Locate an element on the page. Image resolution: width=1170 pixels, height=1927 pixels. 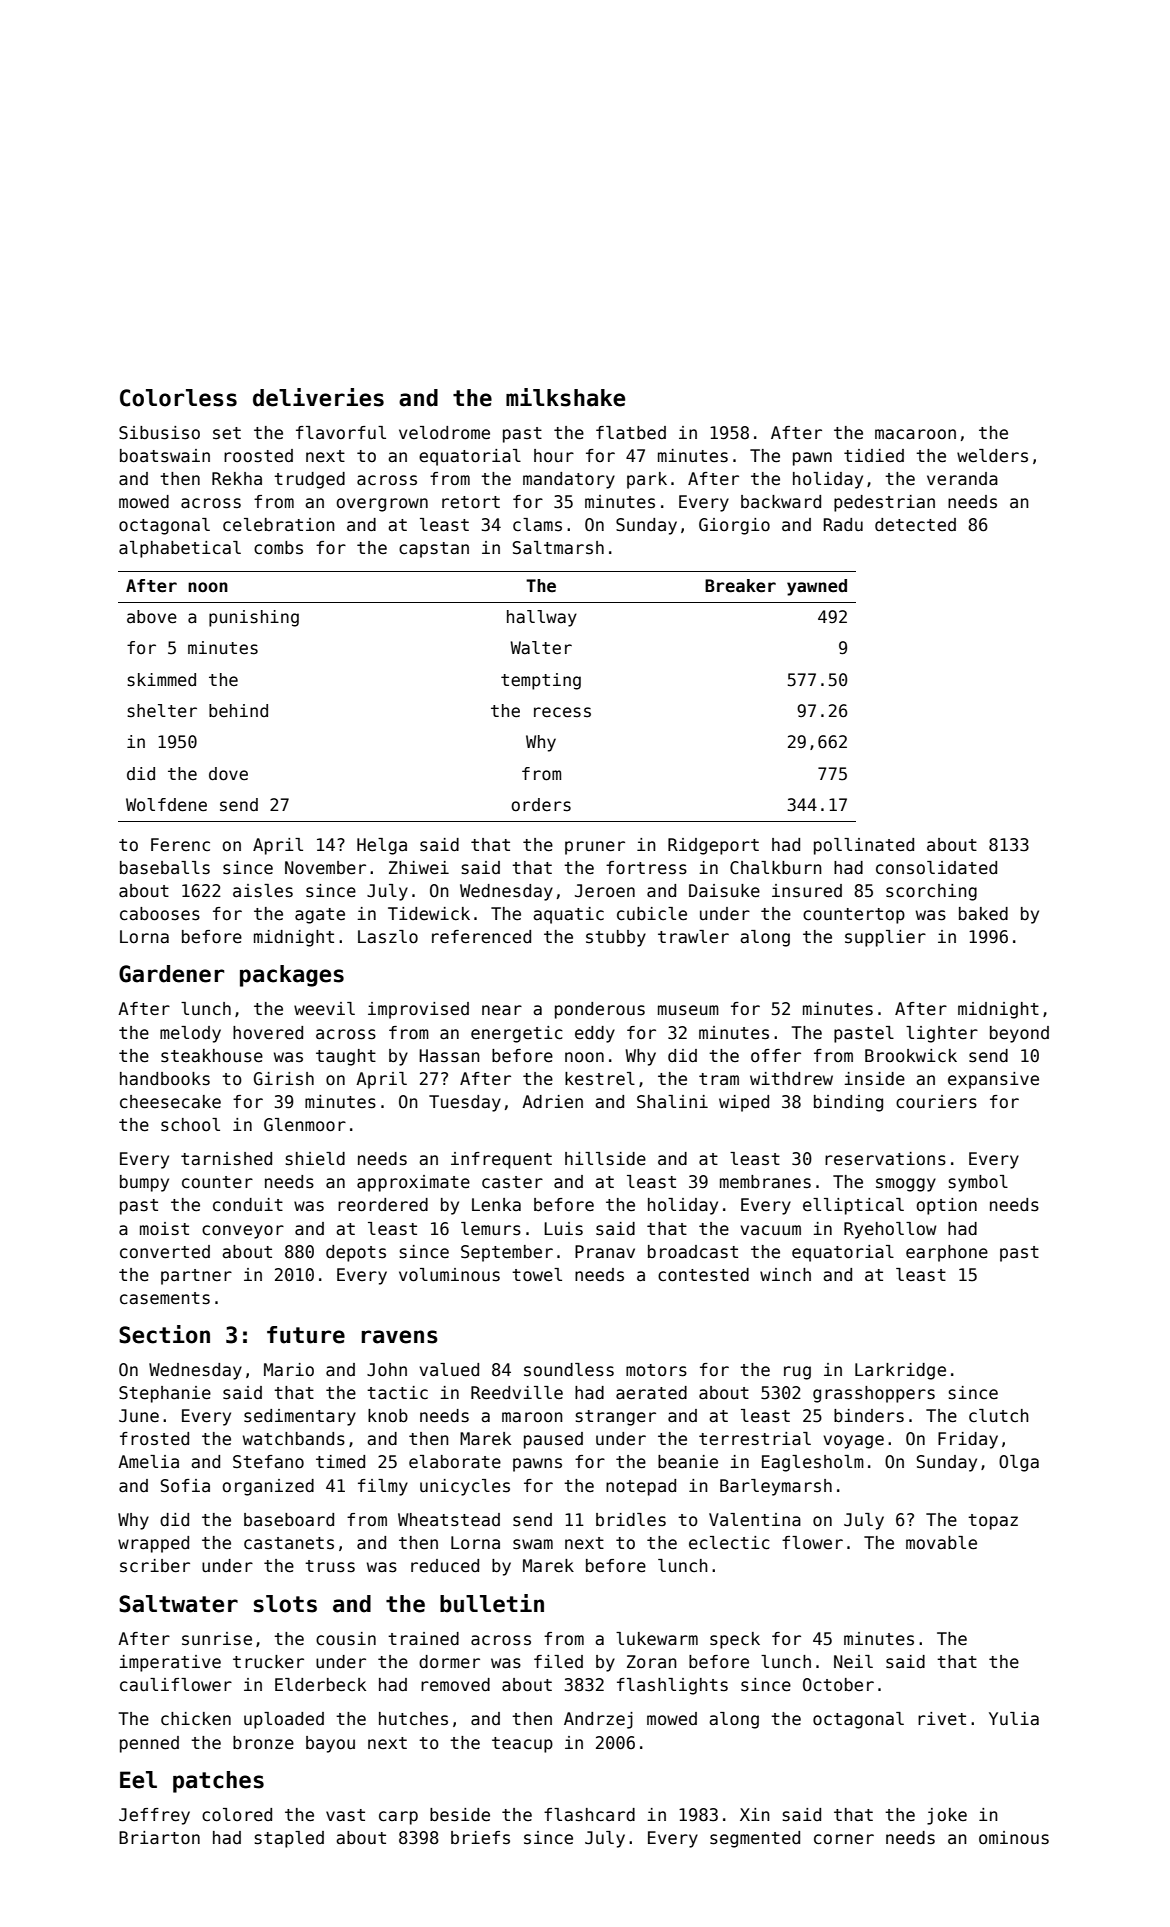
timed is located at coordinates (340, 1462).
